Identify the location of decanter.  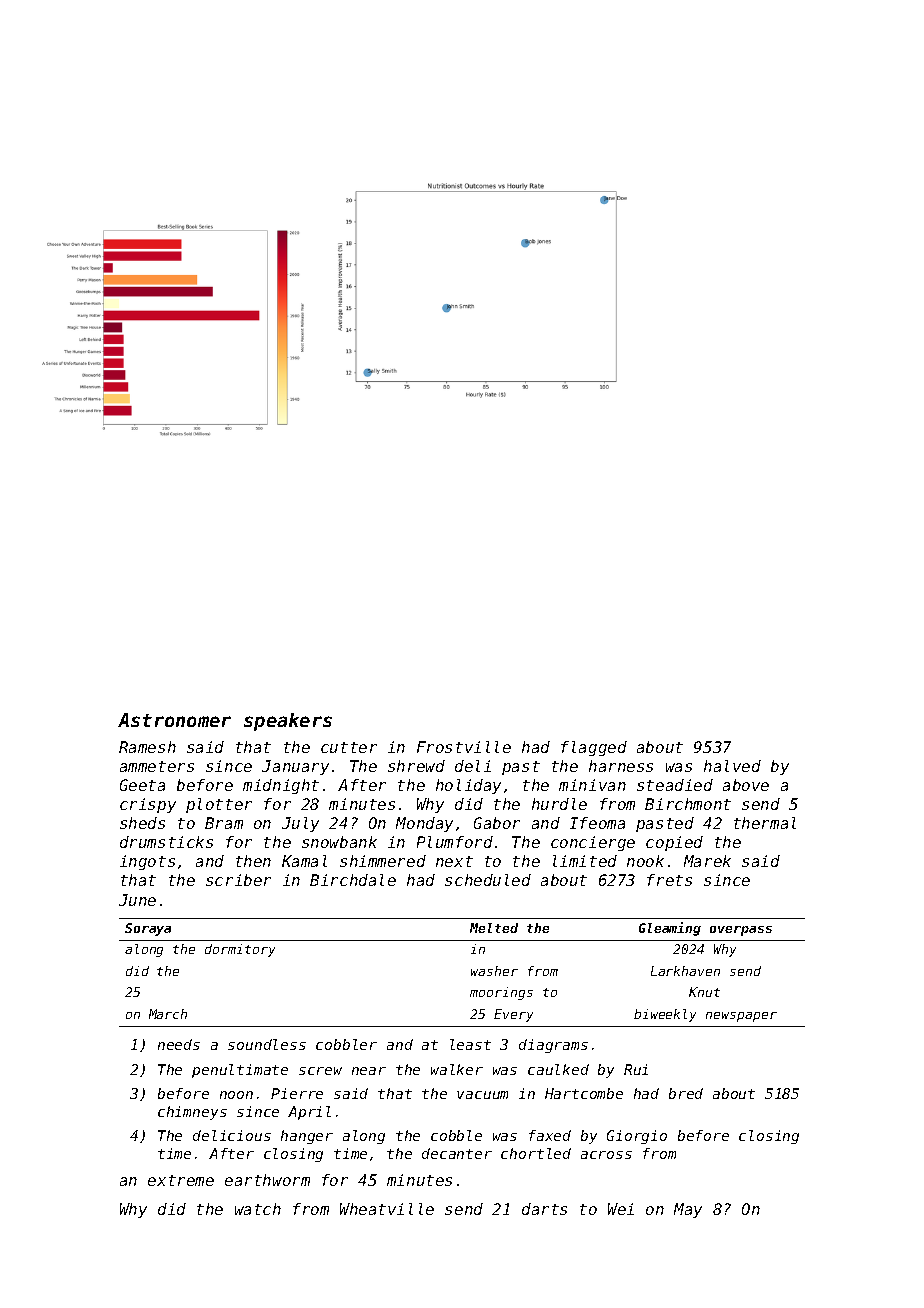
(457, 1153).
